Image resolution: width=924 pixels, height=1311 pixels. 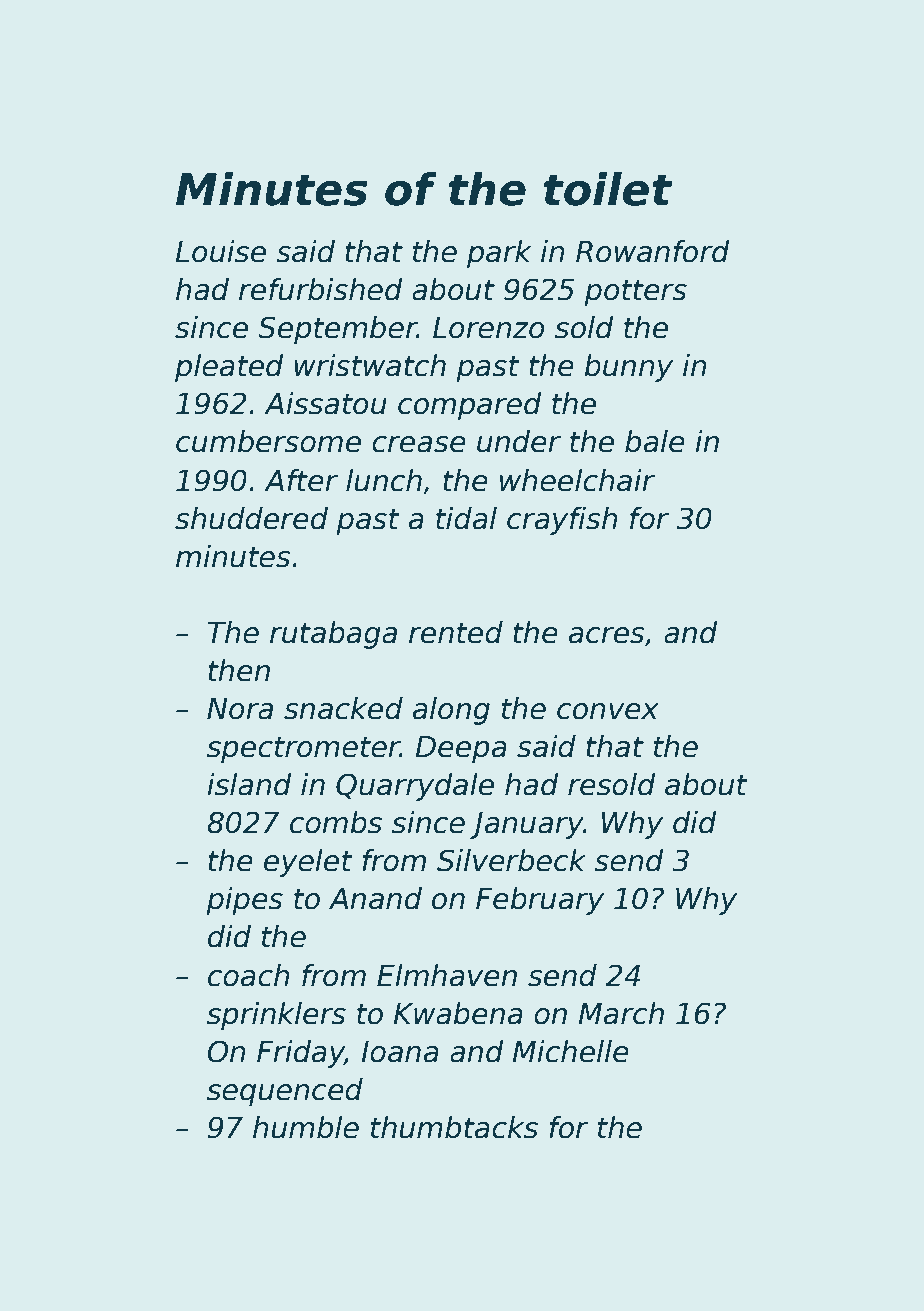 I want to click on sequenced, so click(x=285, y=1092).
